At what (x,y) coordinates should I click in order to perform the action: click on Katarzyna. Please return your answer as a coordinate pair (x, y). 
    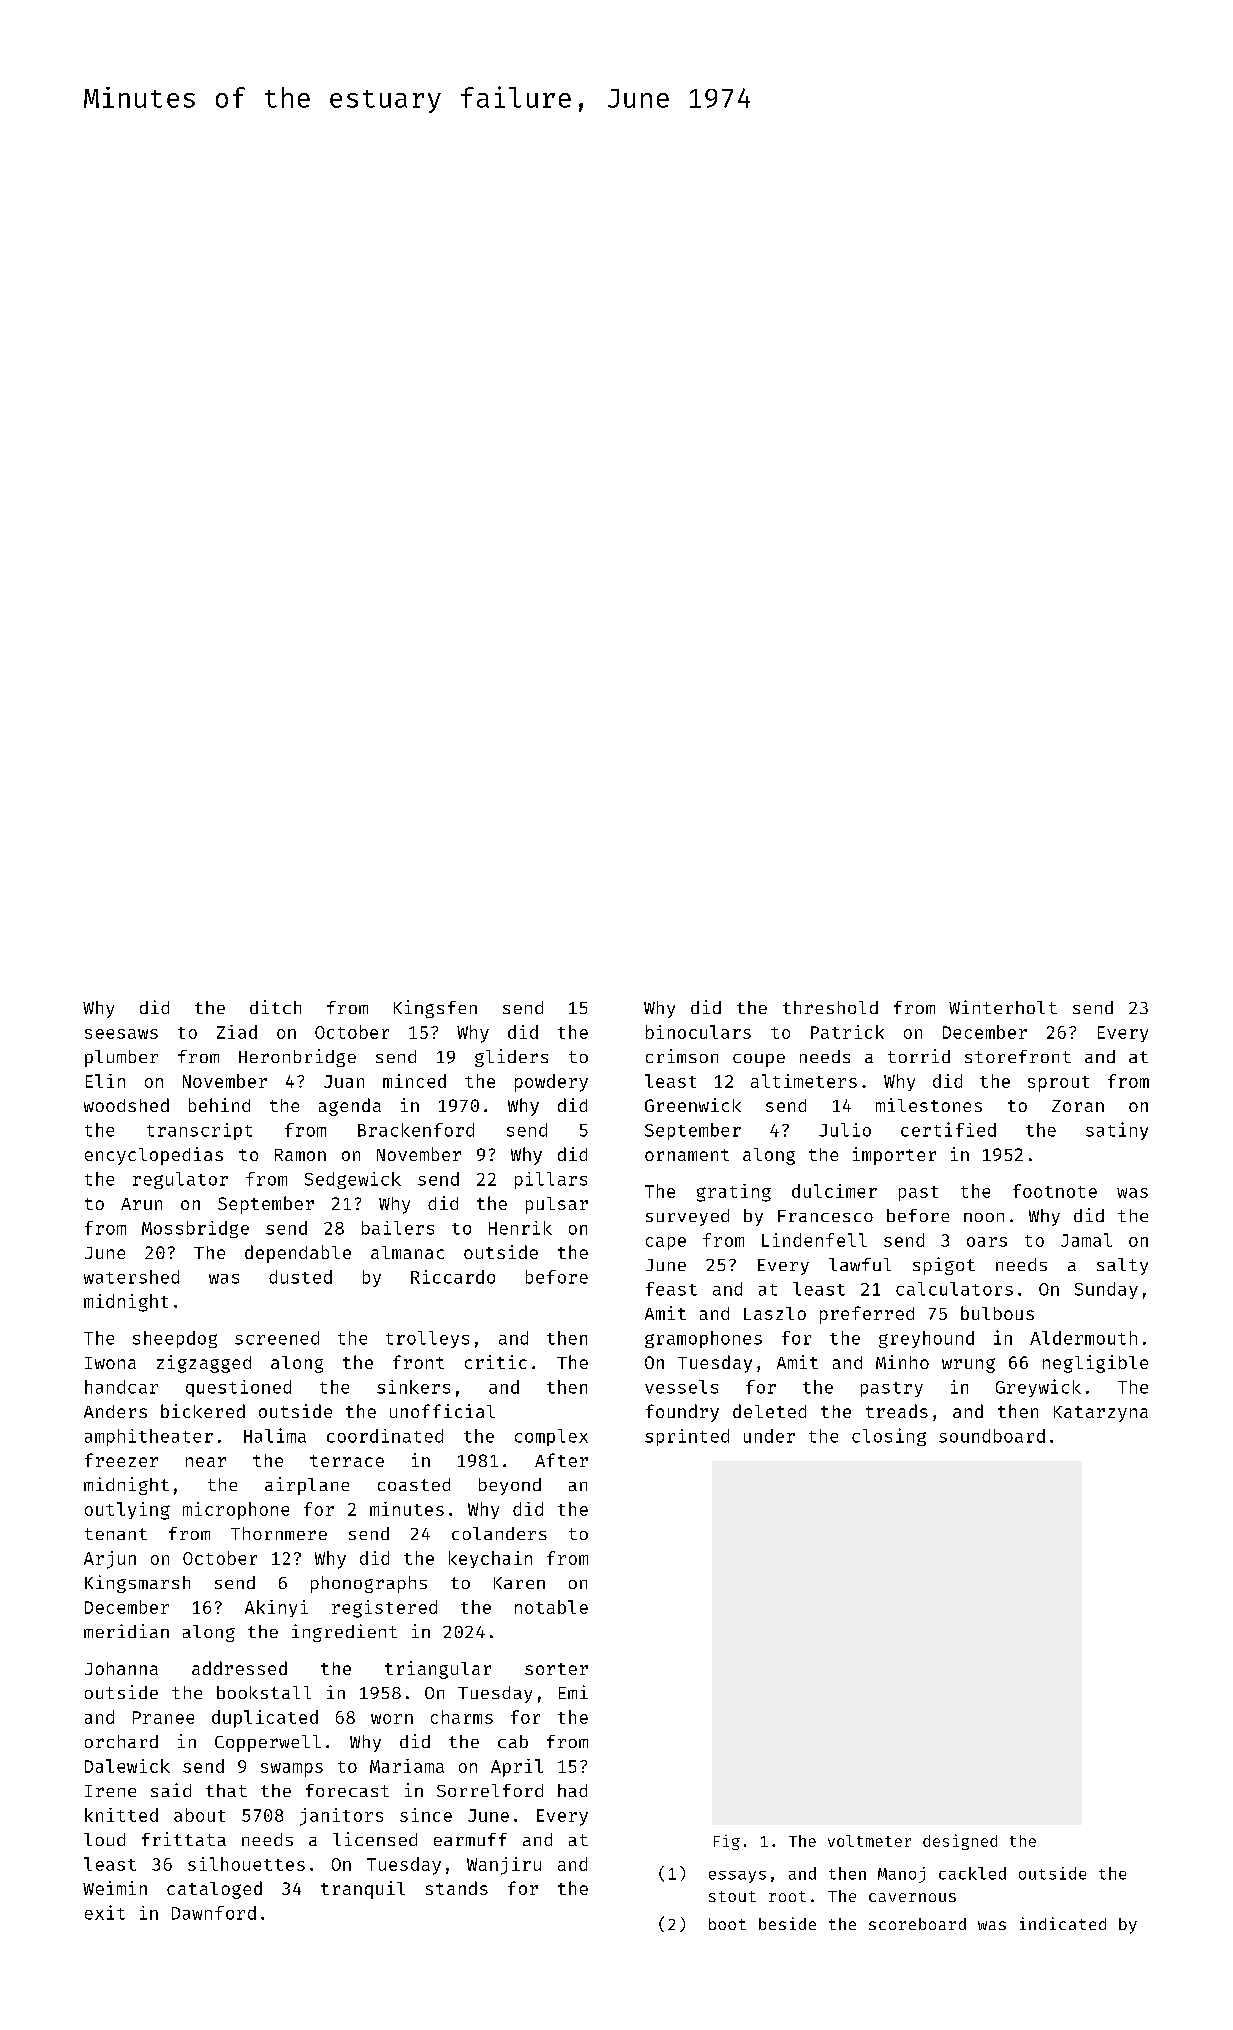
    Looking at the image, I should click on (1101, 1414).
